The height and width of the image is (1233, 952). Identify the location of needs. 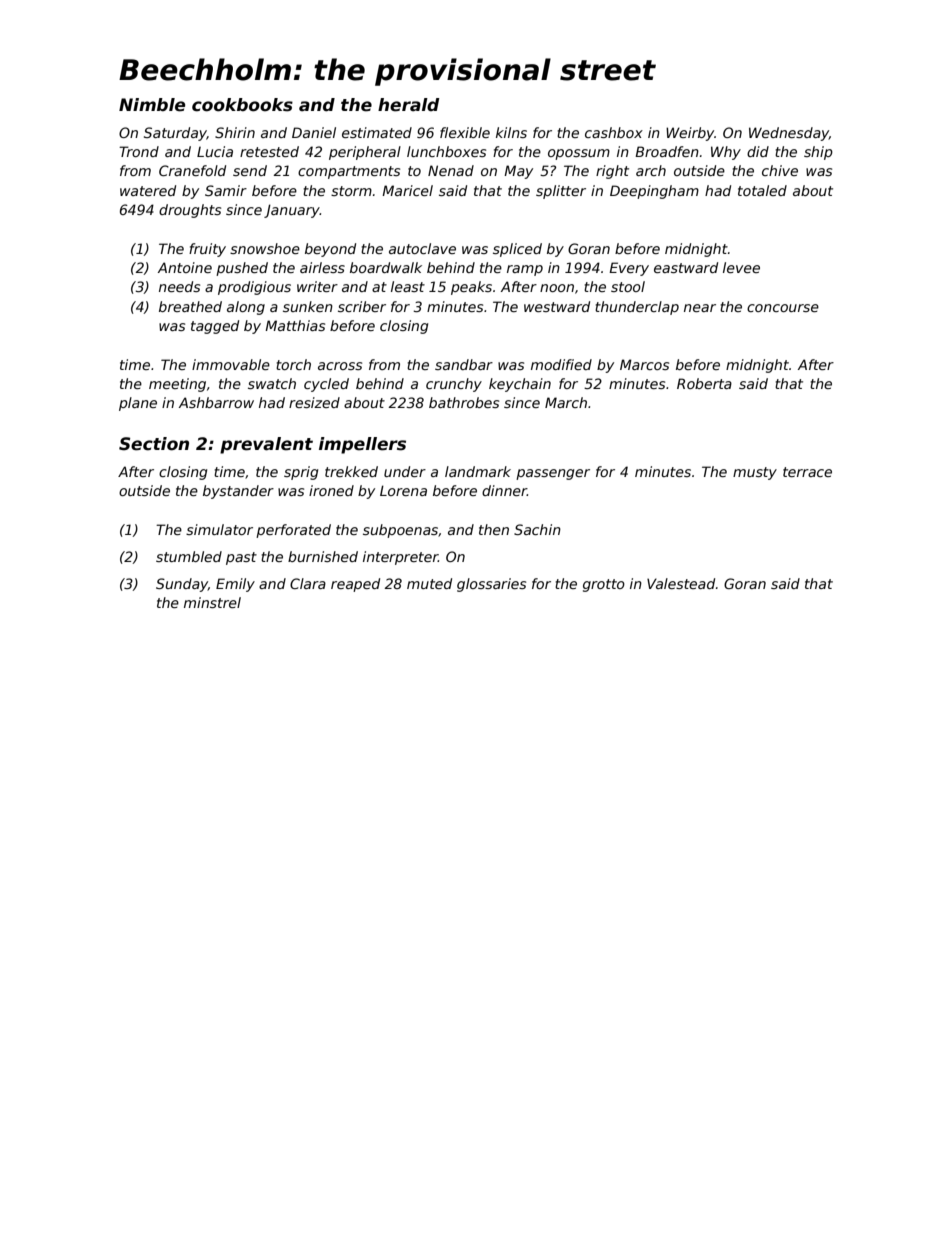
(179, 286).
